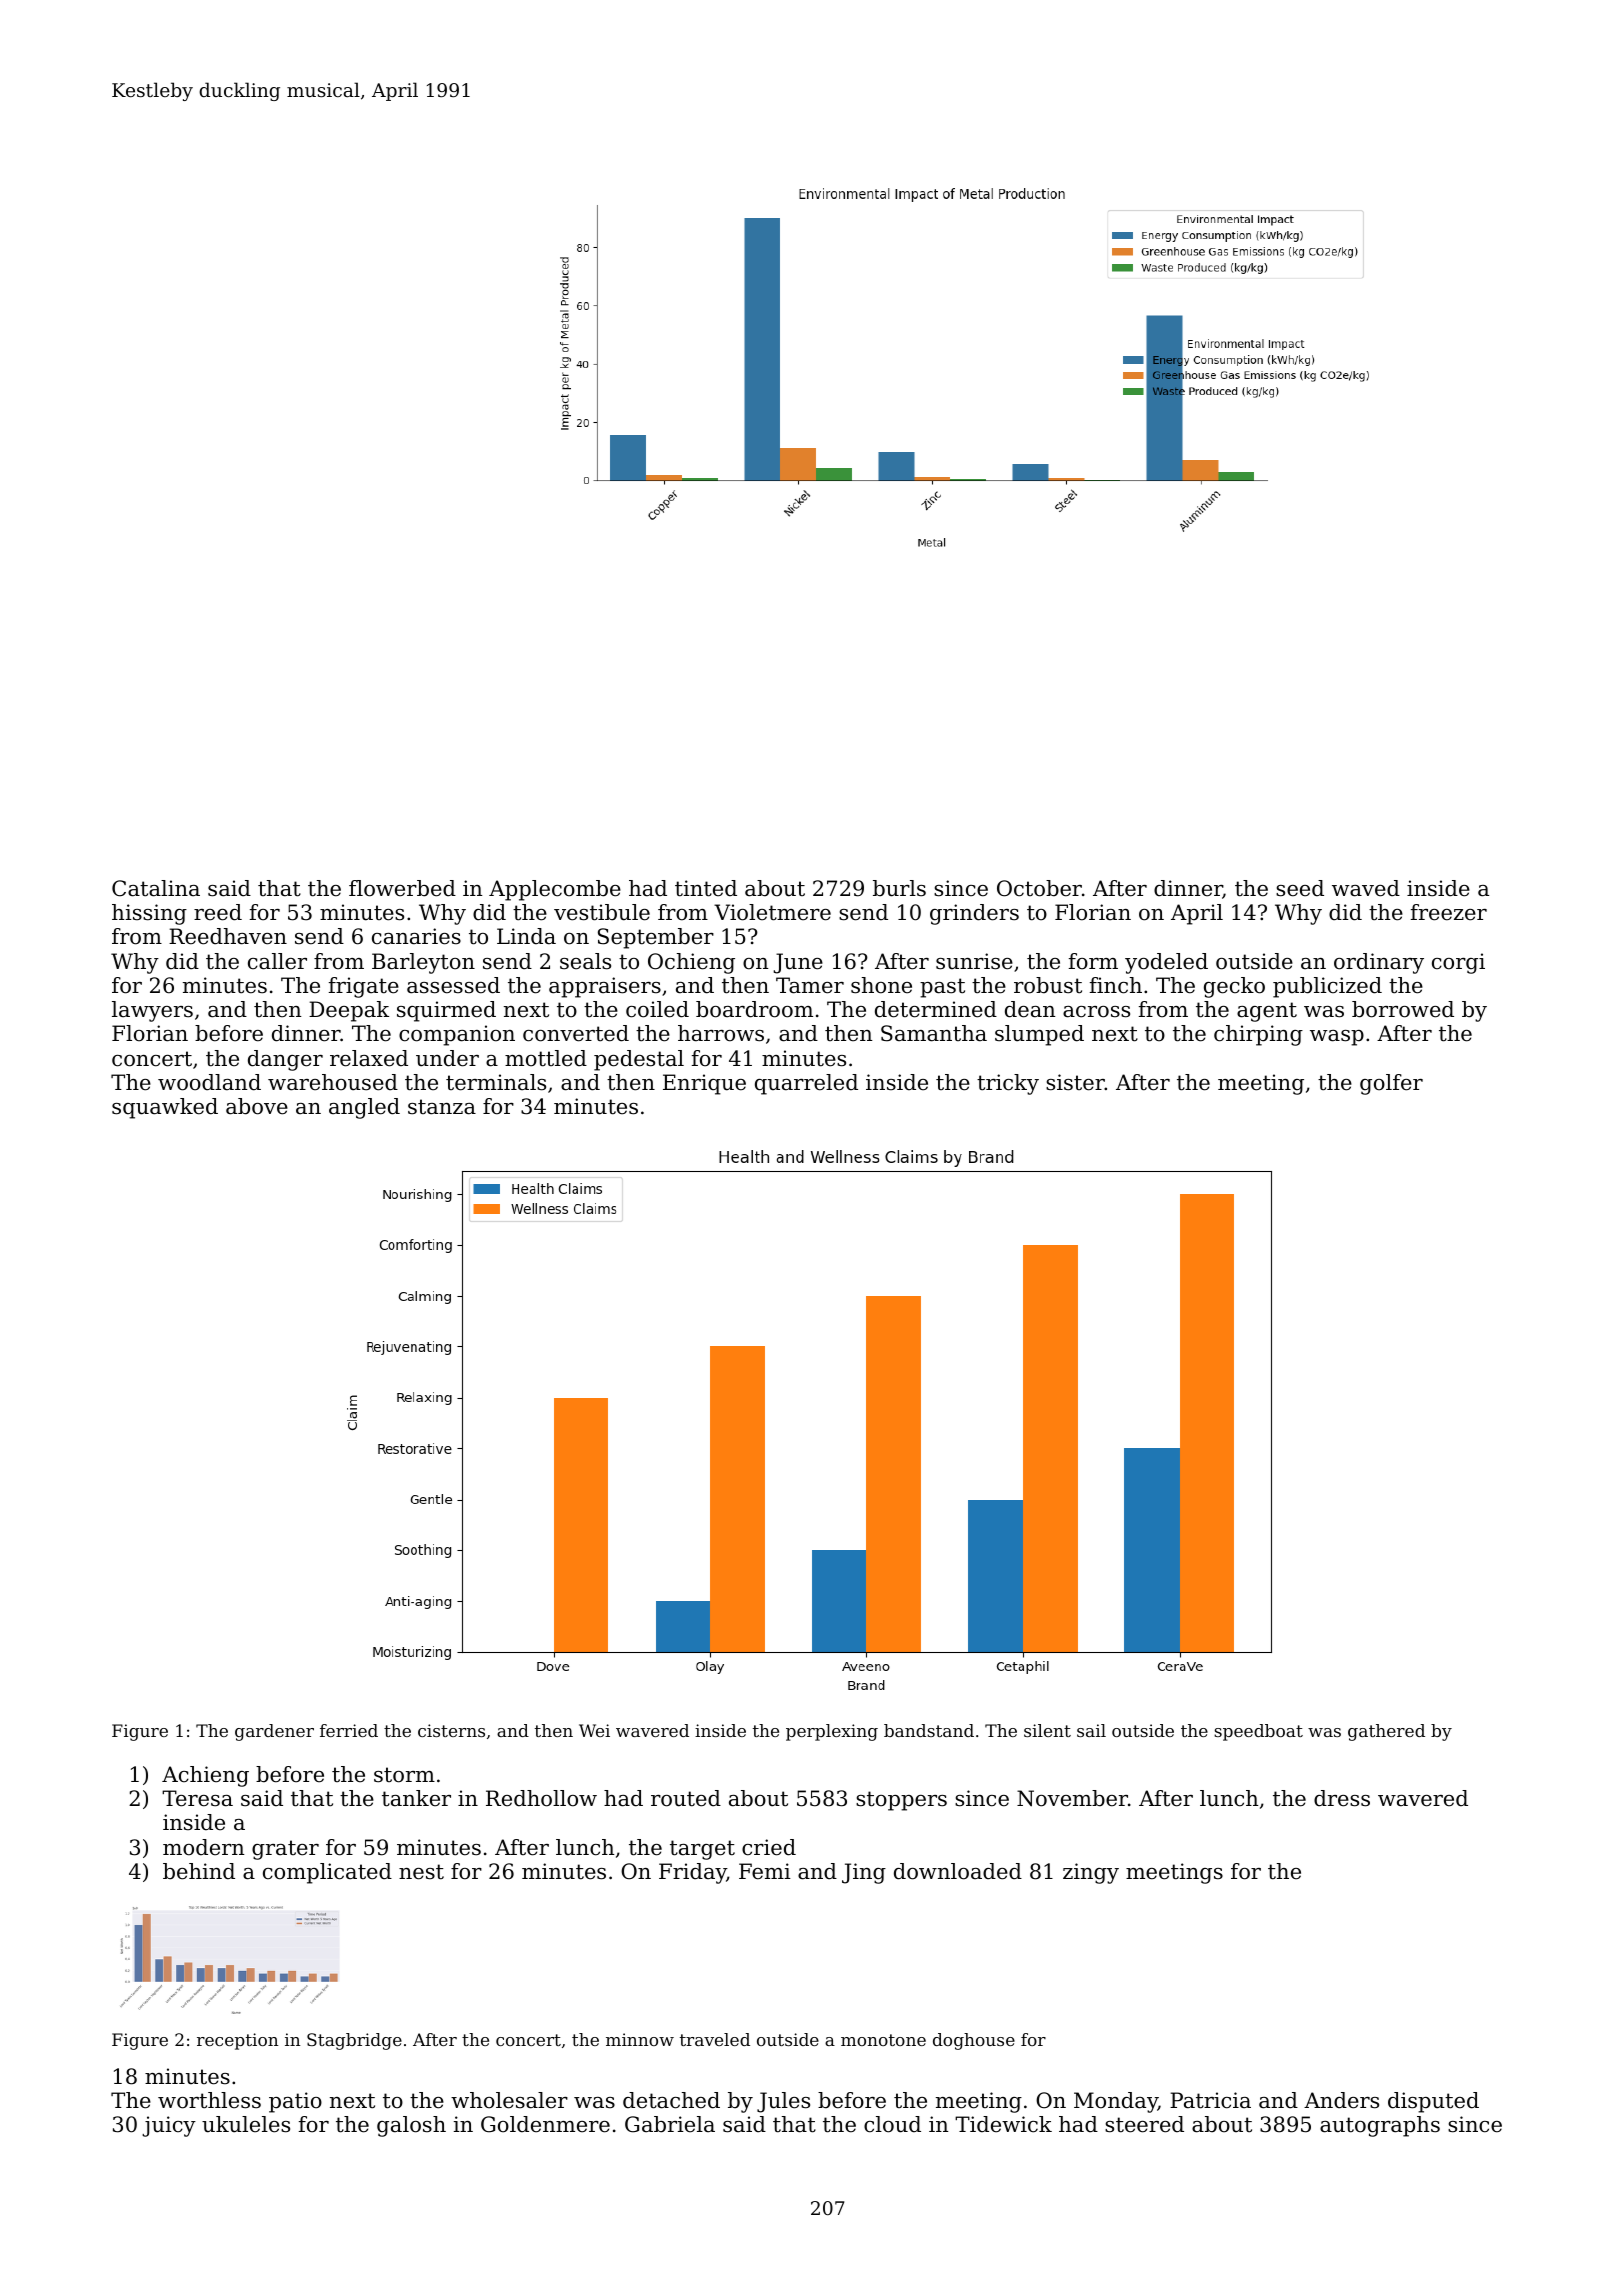  I want to click on ukuleles, so click(246, 2124).
